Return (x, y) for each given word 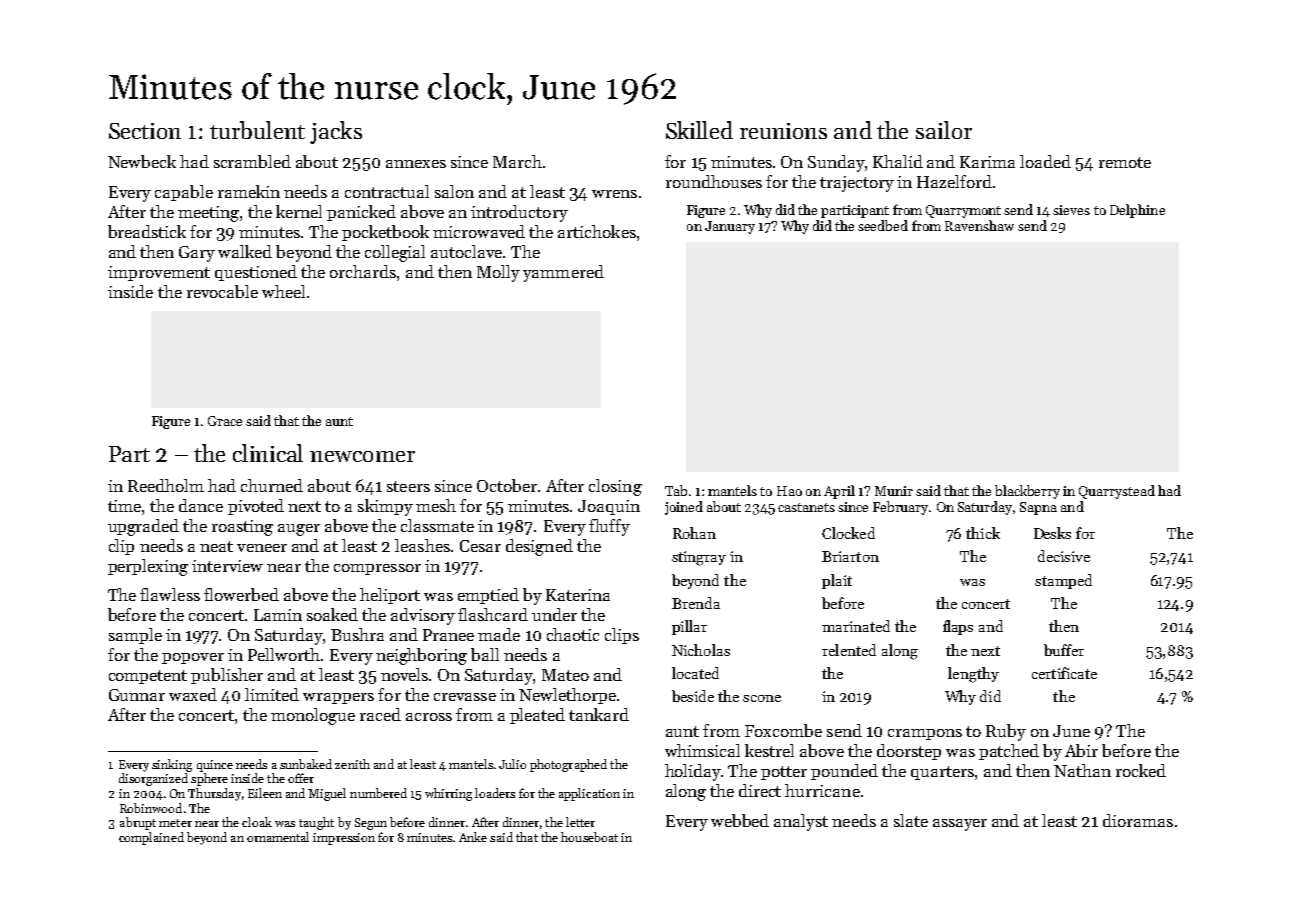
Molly (498, 273)
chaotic (573, 634)
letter (580, 822)
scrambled (252, 161)
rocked (1141, 770)
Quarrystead (1117, 492)
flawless (170, 594)
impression (344, 839)
